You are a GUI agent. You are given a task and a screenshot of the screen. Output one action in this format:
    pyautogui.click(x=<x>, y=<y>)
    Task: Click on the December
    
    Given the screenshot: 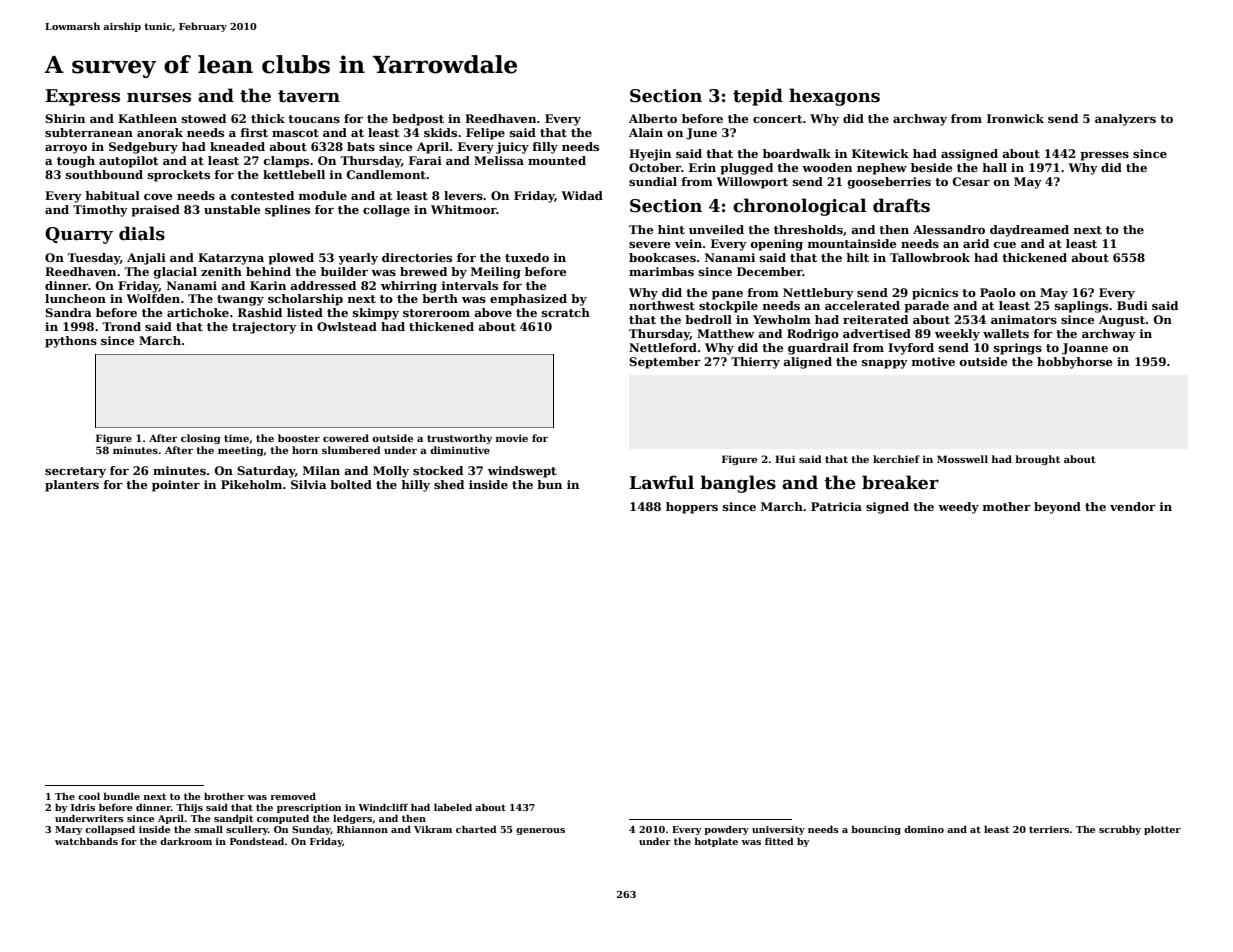 What is the action you would take?
    pyautogui.click(x=770, y=271)
